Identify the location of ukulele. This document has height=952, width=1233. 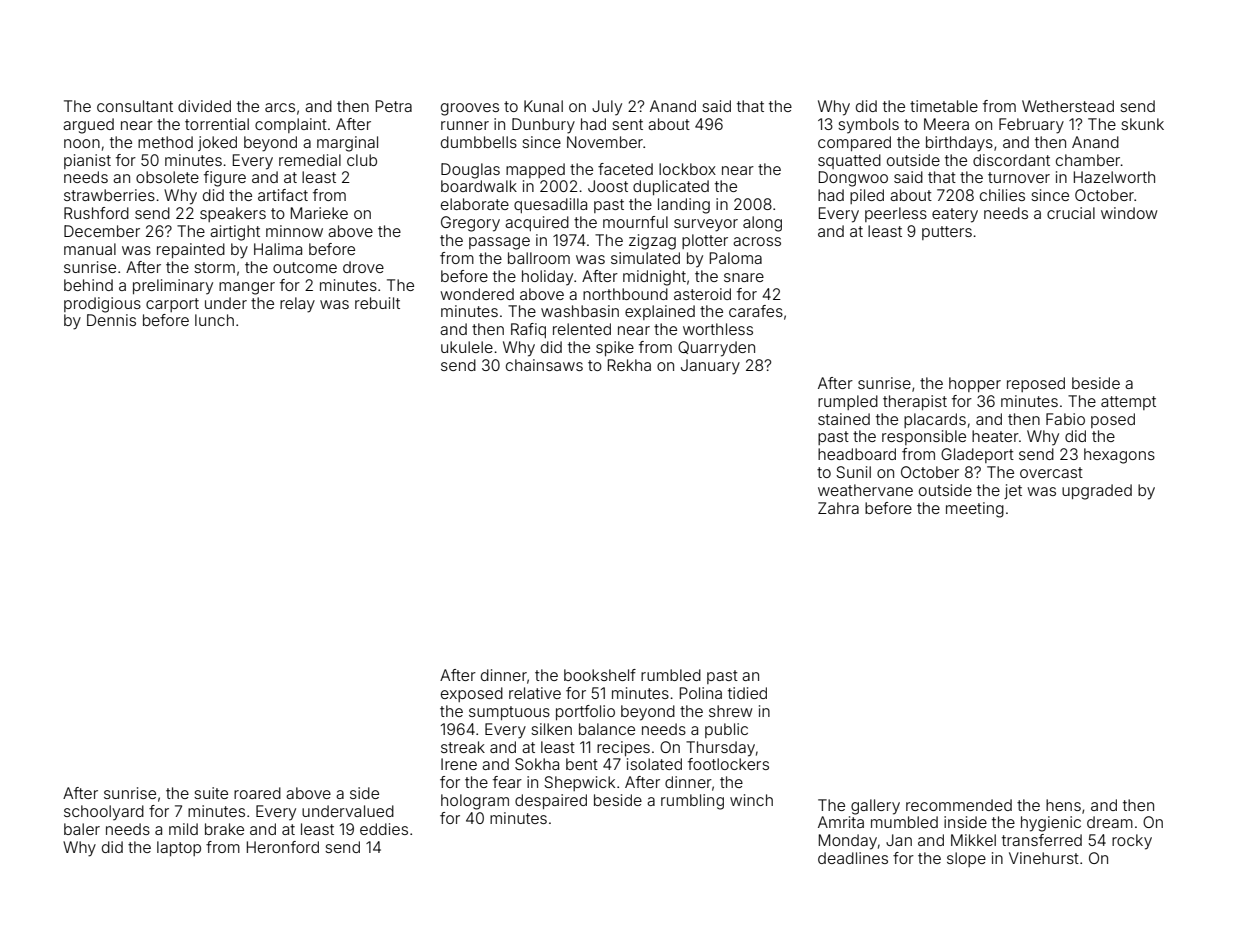
(467, 347).
